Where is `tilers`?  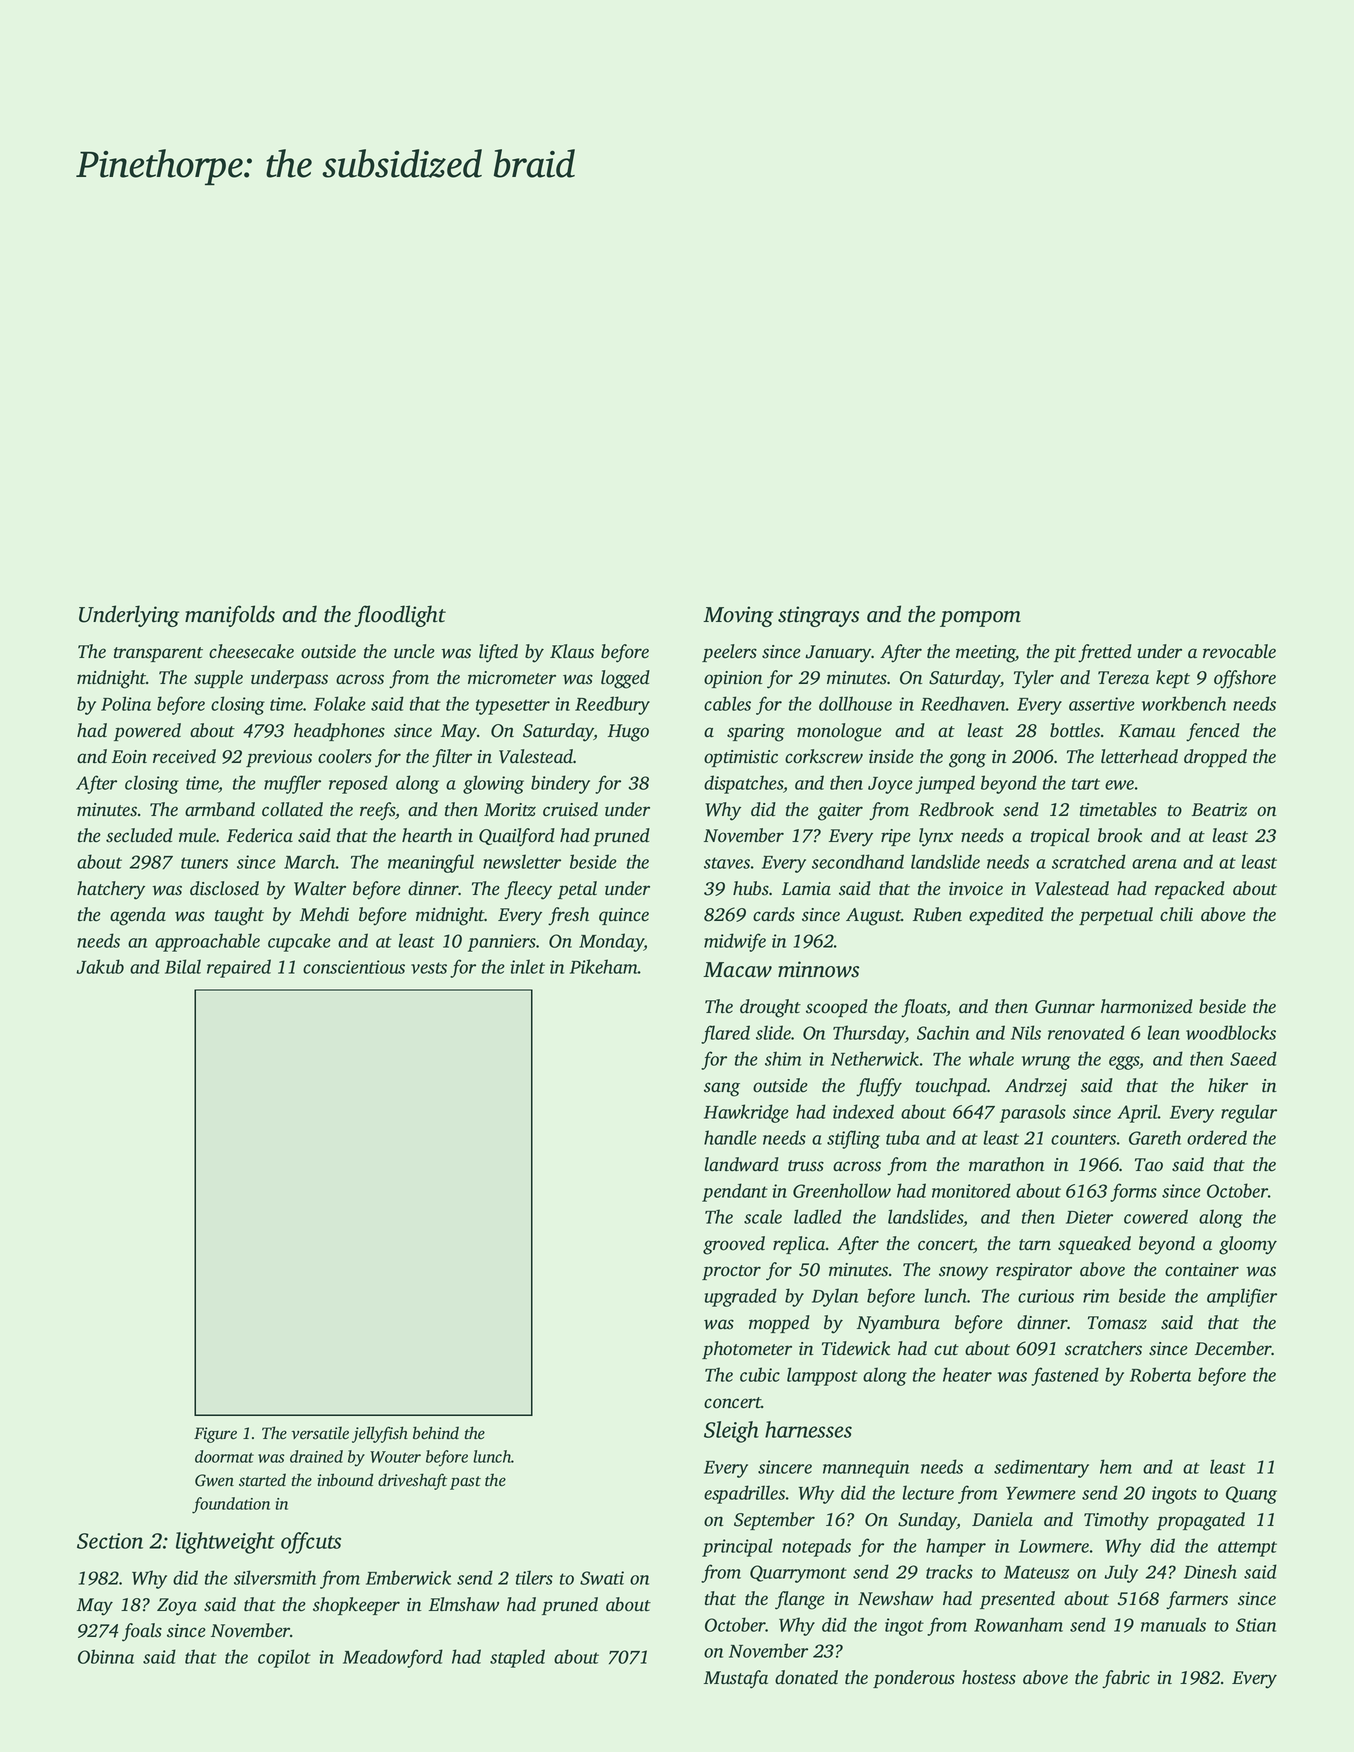
tilers is located at coordinates (534, 1577).
